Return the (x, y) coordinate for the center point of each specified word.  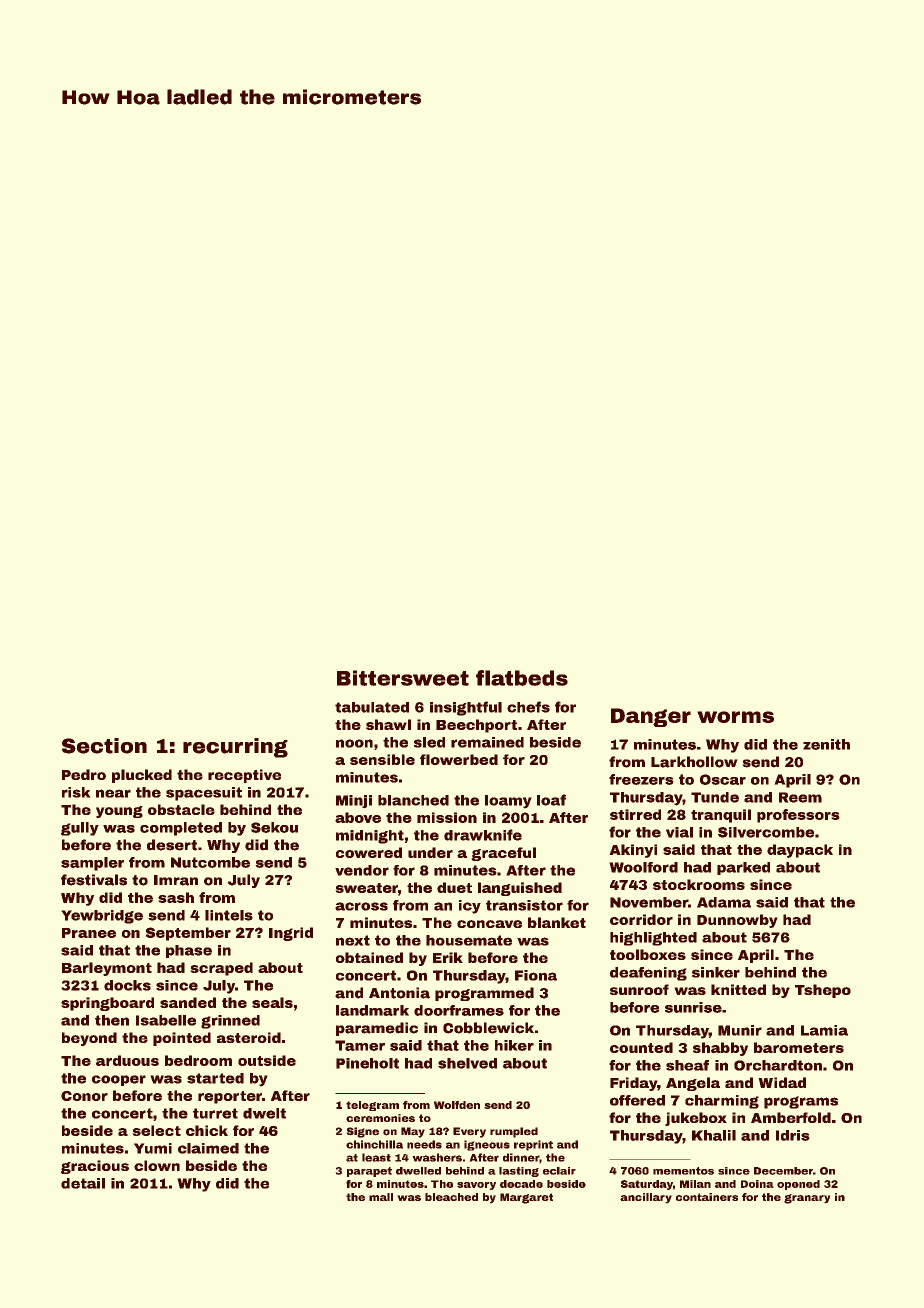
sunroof (639, 989)
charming (722, 1102)
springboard (107, 1004)
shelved (467, 1063)
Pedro (84, 774)
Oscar (723, 779)
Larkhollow (694, 762)
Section (104, 746)
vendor (362, 870)
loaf (551, 800)
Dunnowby (737, 921)
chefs (528, 707)
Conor (84, 1096)
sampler (92, 864)
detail (83, 1183)
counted (641, 1047)
